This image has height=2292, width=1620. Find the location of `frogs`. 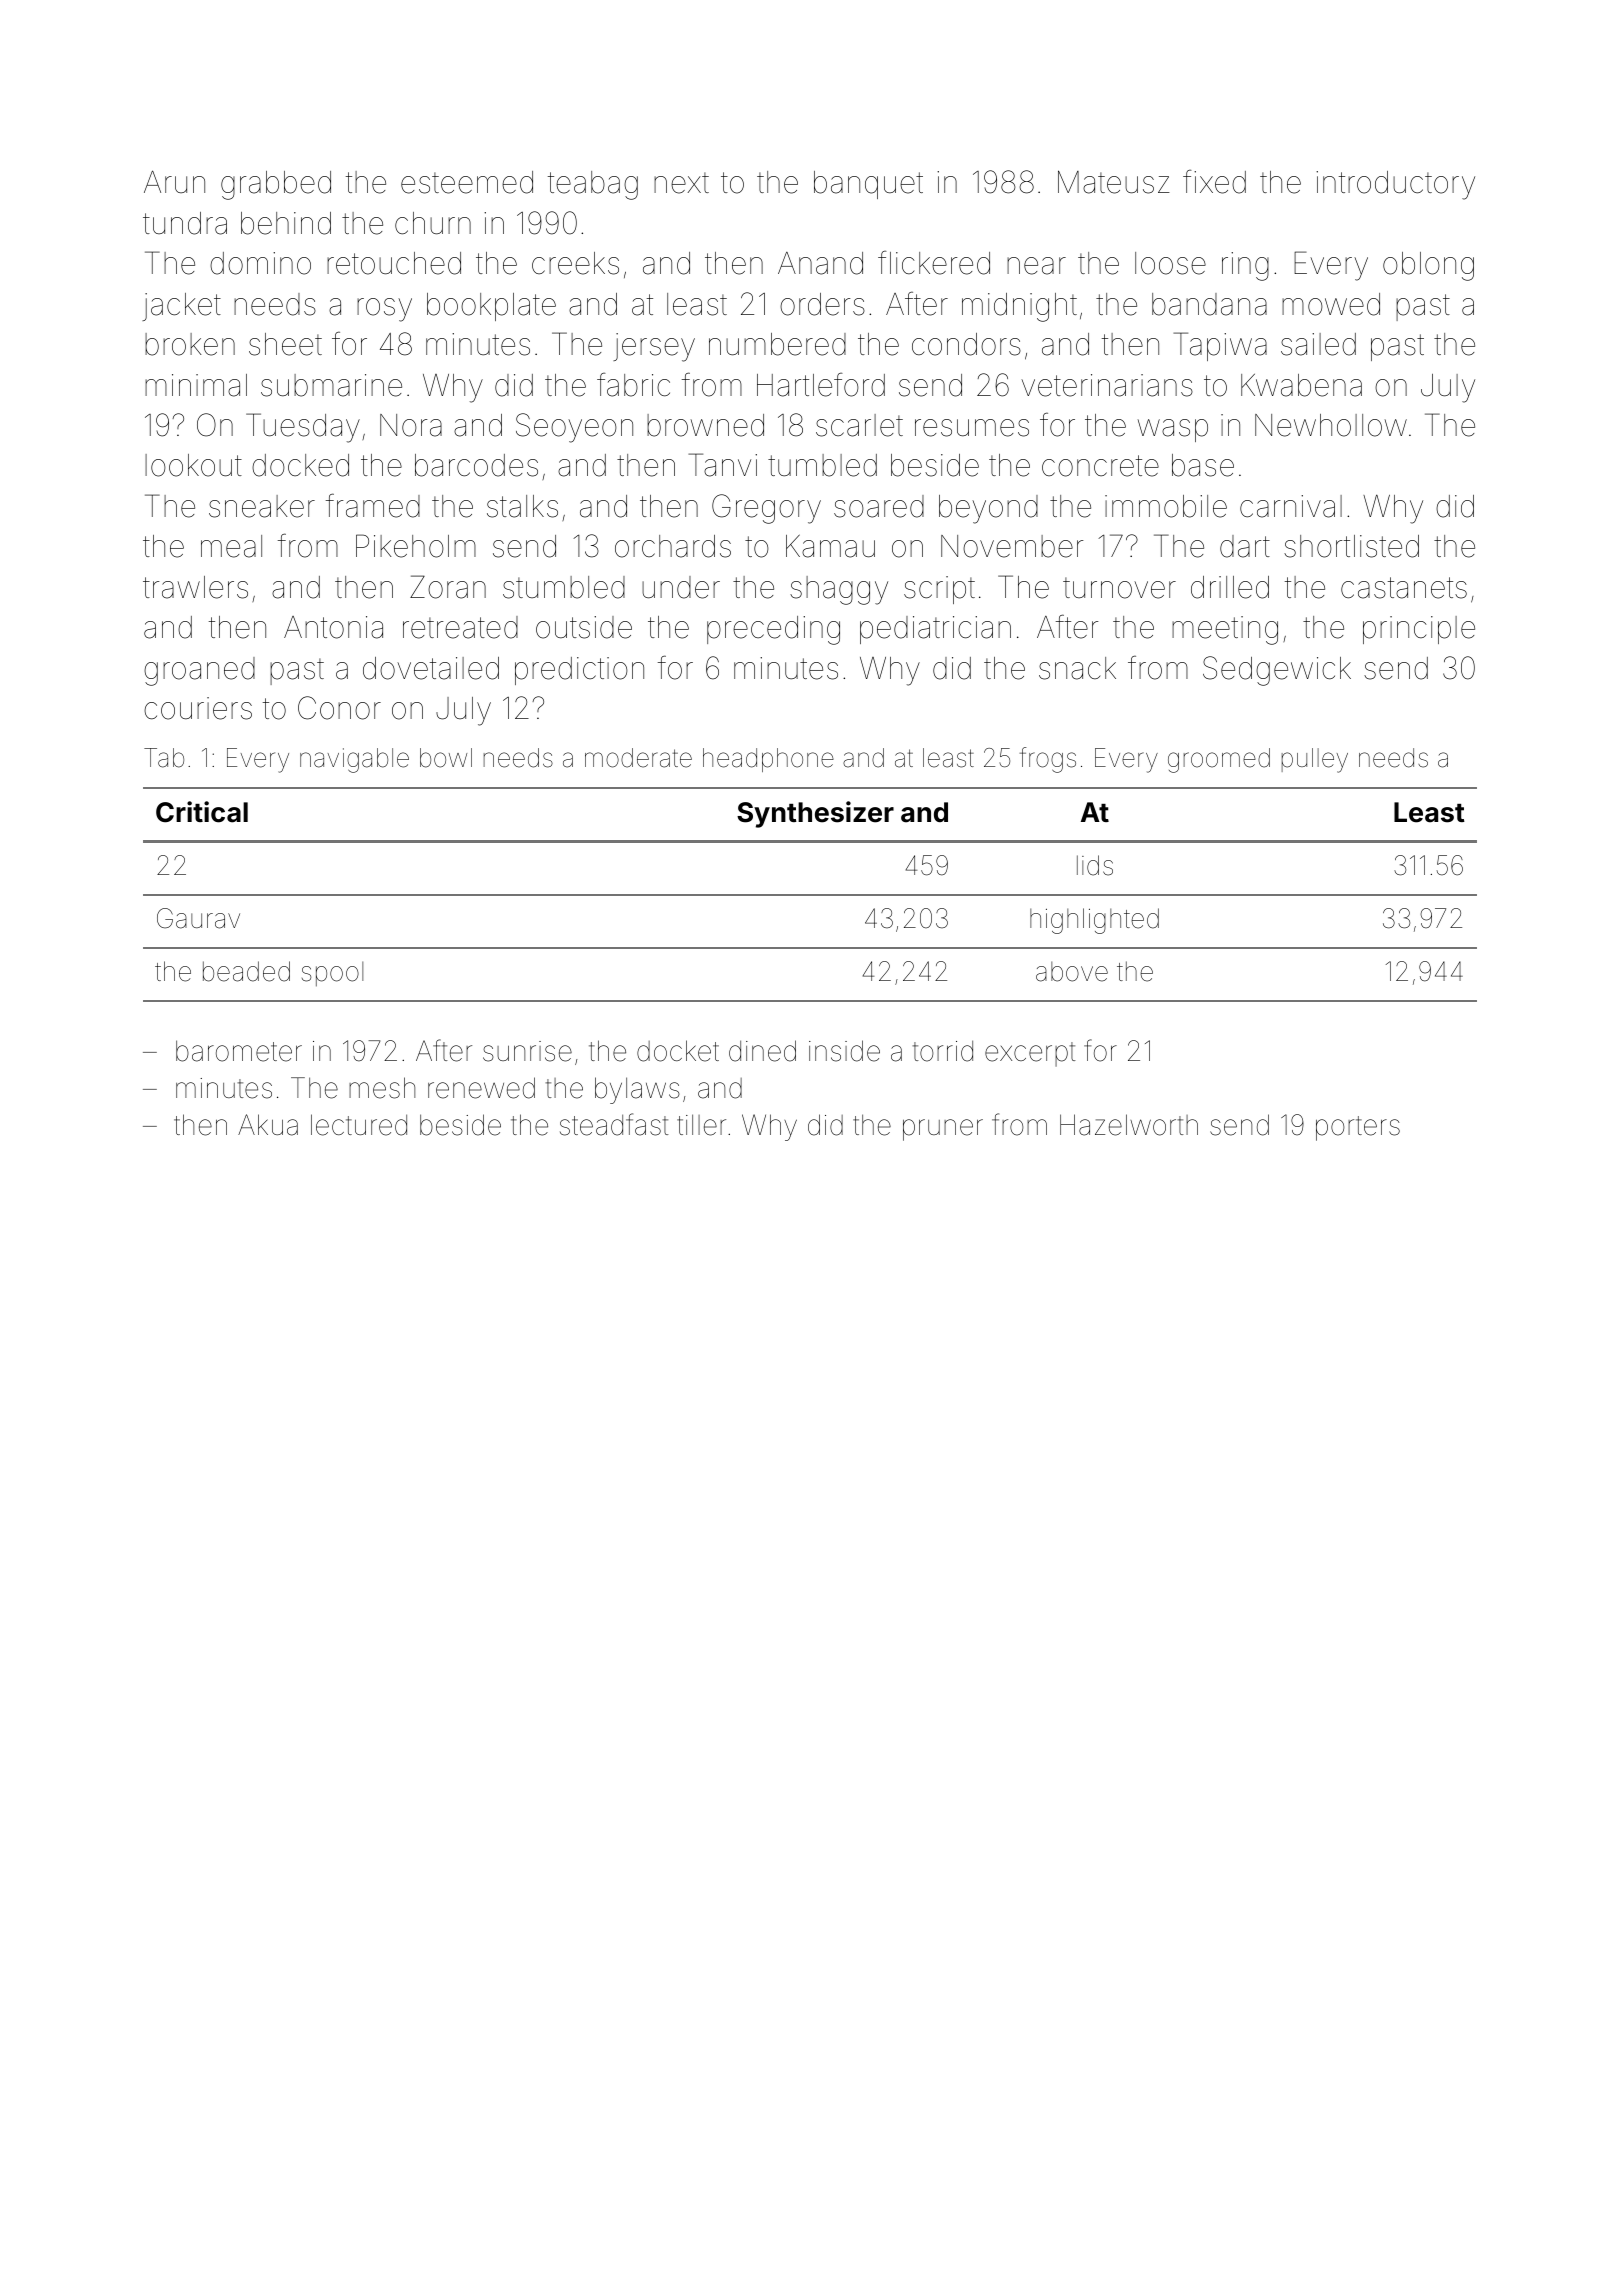

frogs is located at coordinates (1048, 760).
